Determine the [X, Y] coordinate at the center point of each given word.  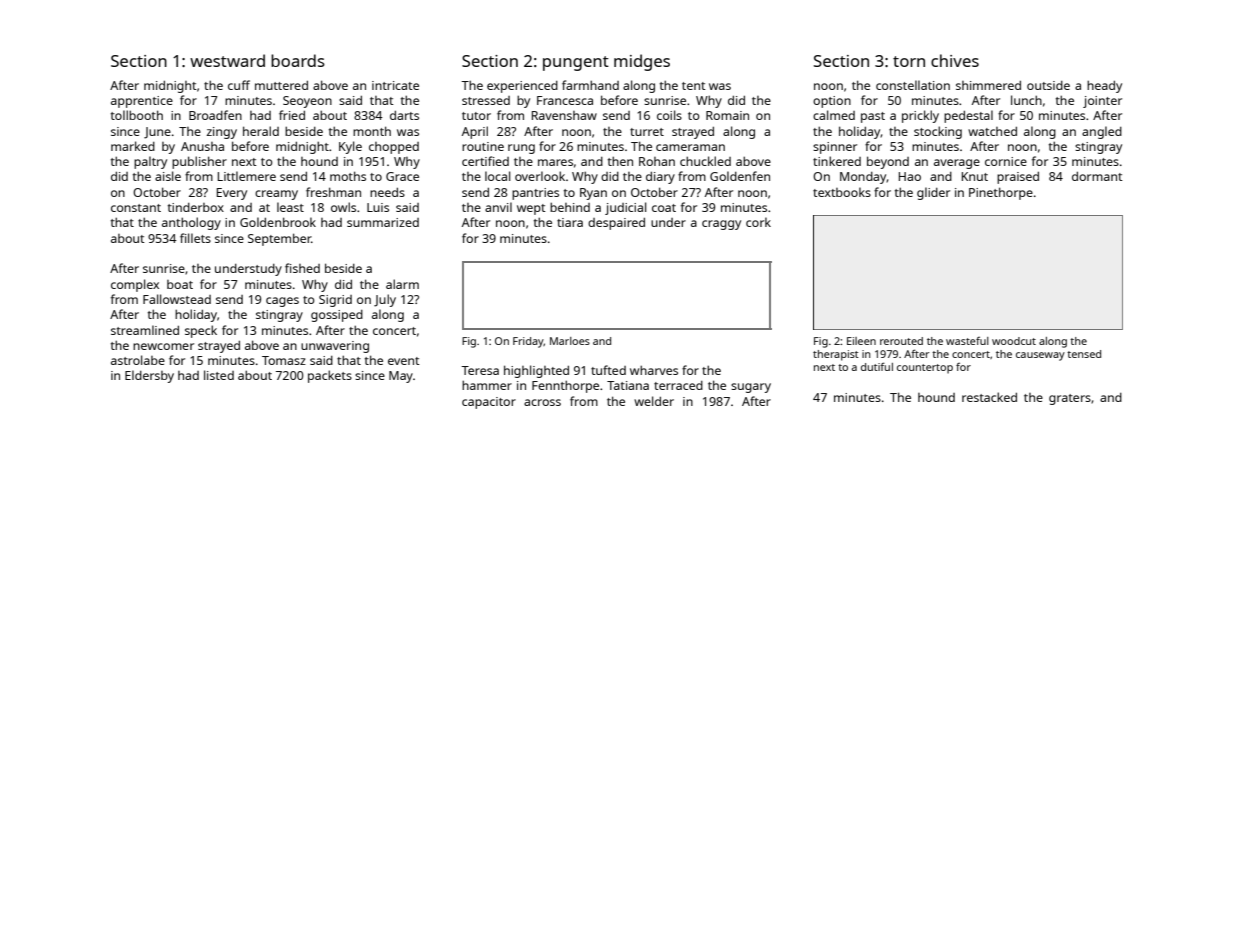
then [620, 161]
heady [1104, 86]
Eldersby [149, 376]
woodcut [1014, 341]
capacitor [489, 403]
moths [348, 176]
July [385, 300]
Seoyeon [307, 102]
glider [933, 193]
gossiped [337, 316]
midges [642, 62]
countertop [925, 369]
